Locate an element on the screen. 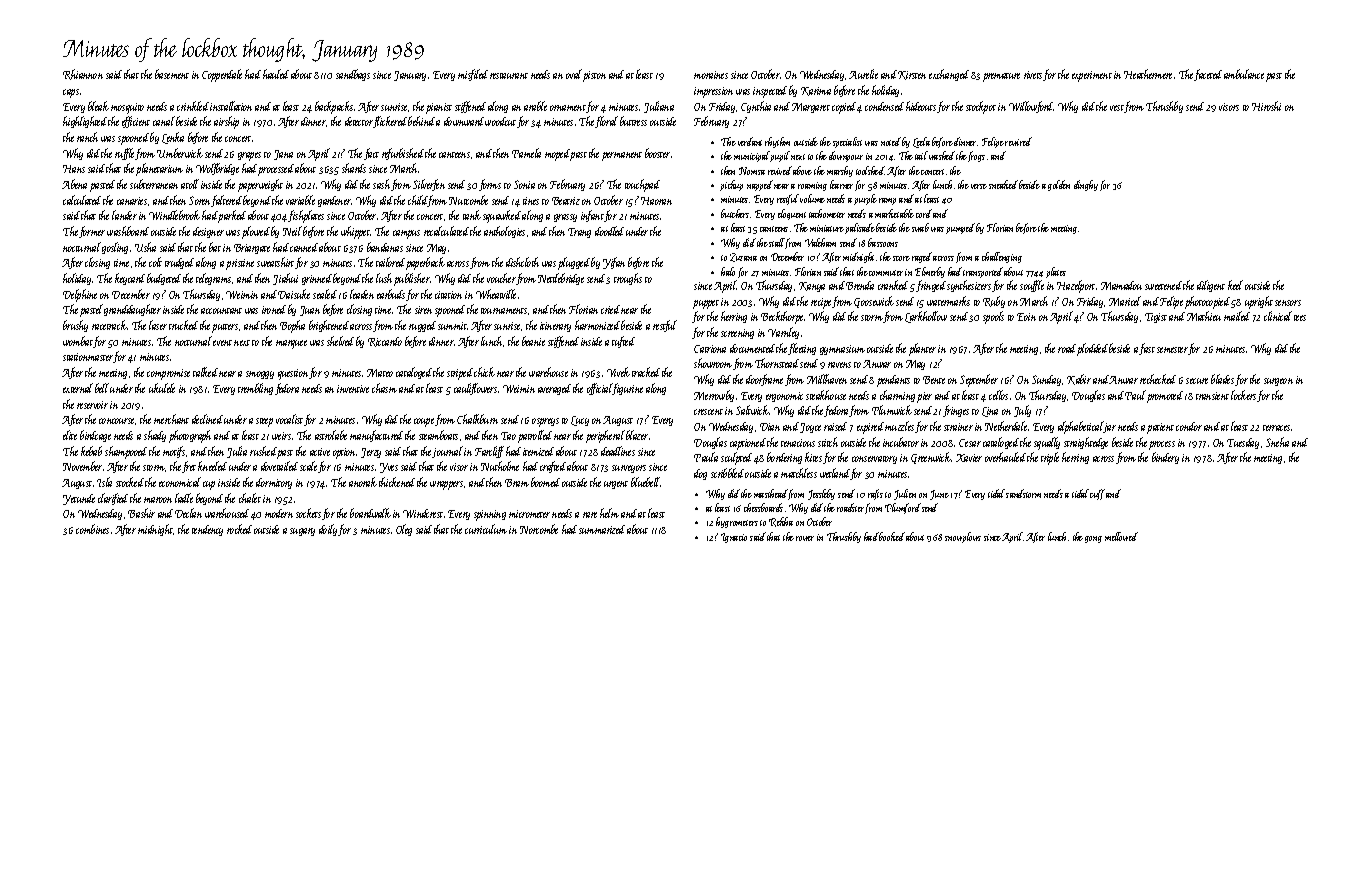 This screenshot has width=1372, height=887. shady is located at coordinates (155, 436).
